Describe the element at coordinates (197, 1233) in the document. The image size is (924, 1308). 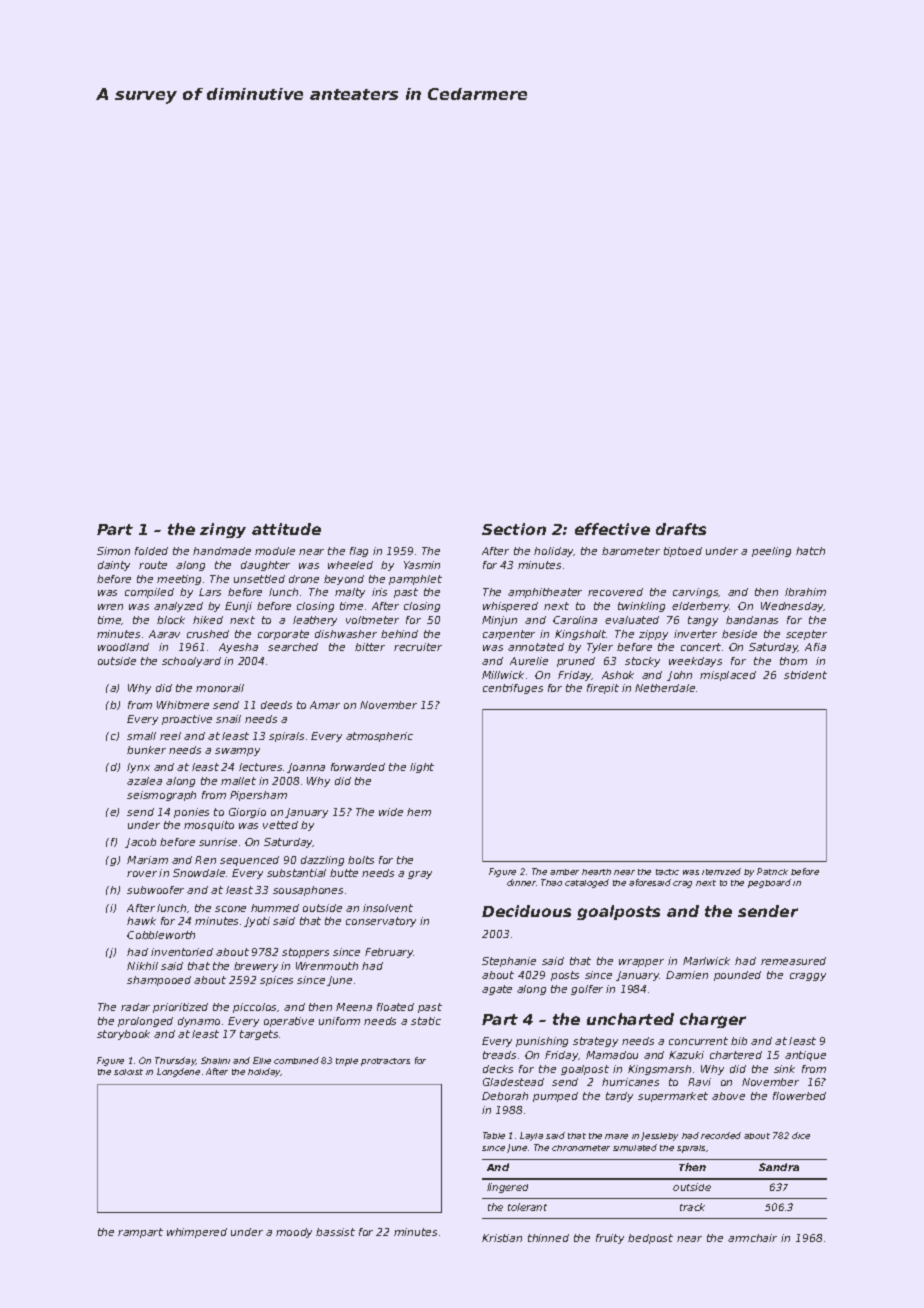
I see `whimpered` at that location.
